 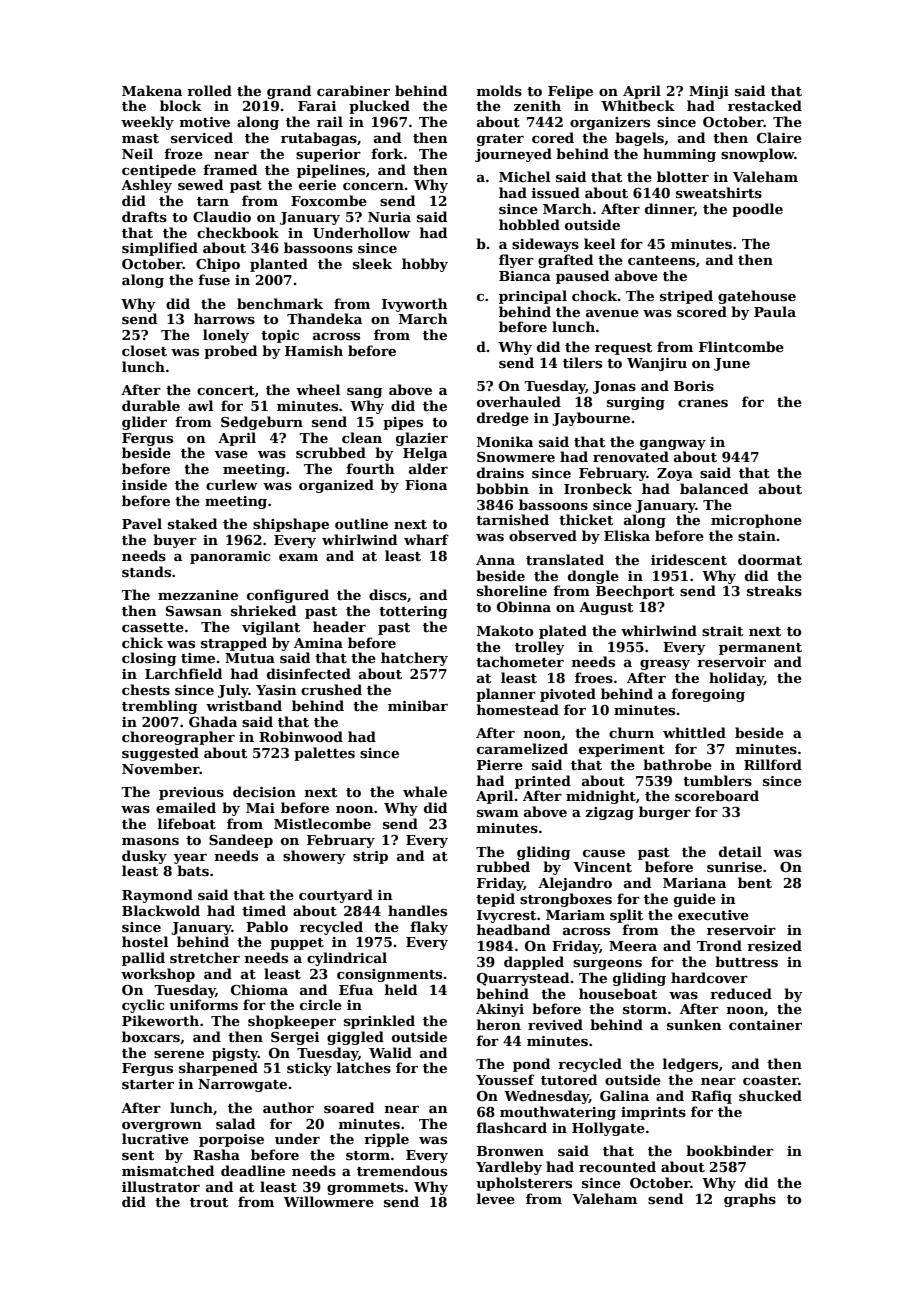 What do you see at coordinates (760, 649) in the document?
I see `permanent` at bounding box center [760, 649].
